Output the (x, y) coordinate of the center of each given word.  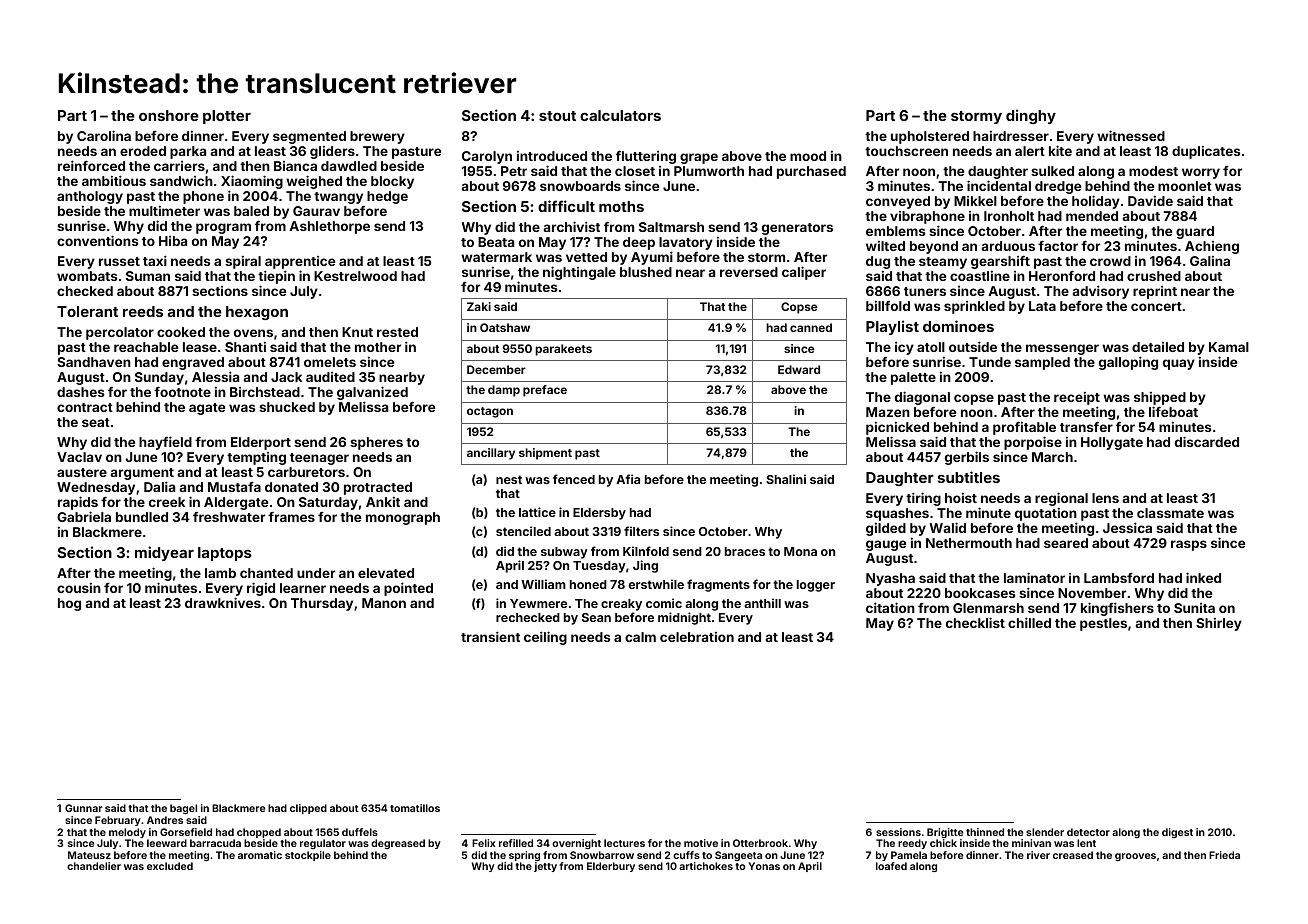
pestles (1103, 624)
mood (808, 156)
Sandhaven (94, 362)
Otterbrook (760, 843)
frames (291, 517)
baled (251, 211)
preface (545, 391)
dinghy (1031, 116)
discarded (1207, 441)
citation (890, 607)
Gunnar (83, 808)
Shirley (1219, 624)
